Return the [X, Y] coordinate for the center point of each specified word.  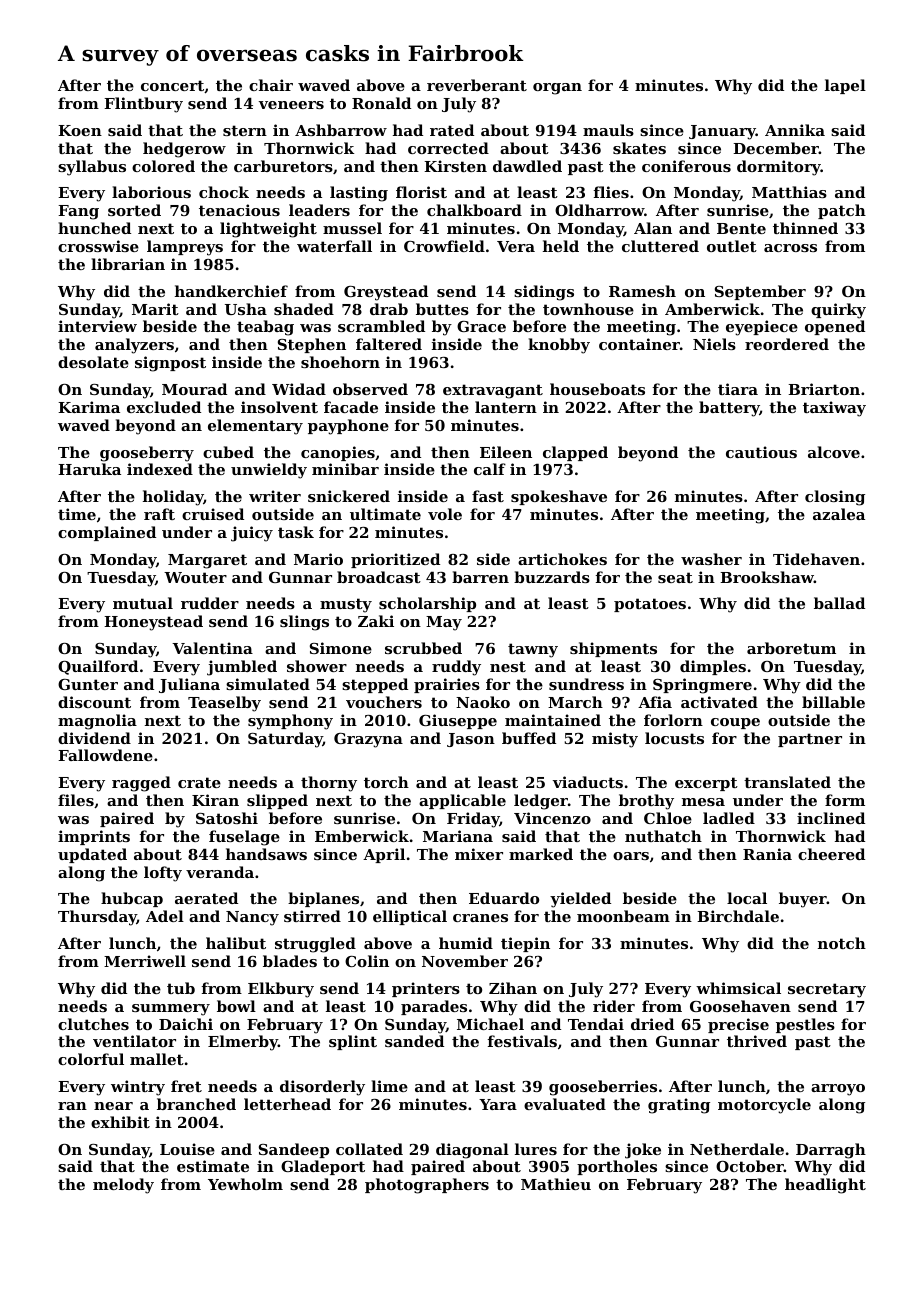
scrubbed [423, 648]
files [76, 800]
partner [810, 740]
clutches [93, 1024]
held [561, 246]
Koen [80, 130]
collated [369, 1149]
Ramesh [642, 291]
